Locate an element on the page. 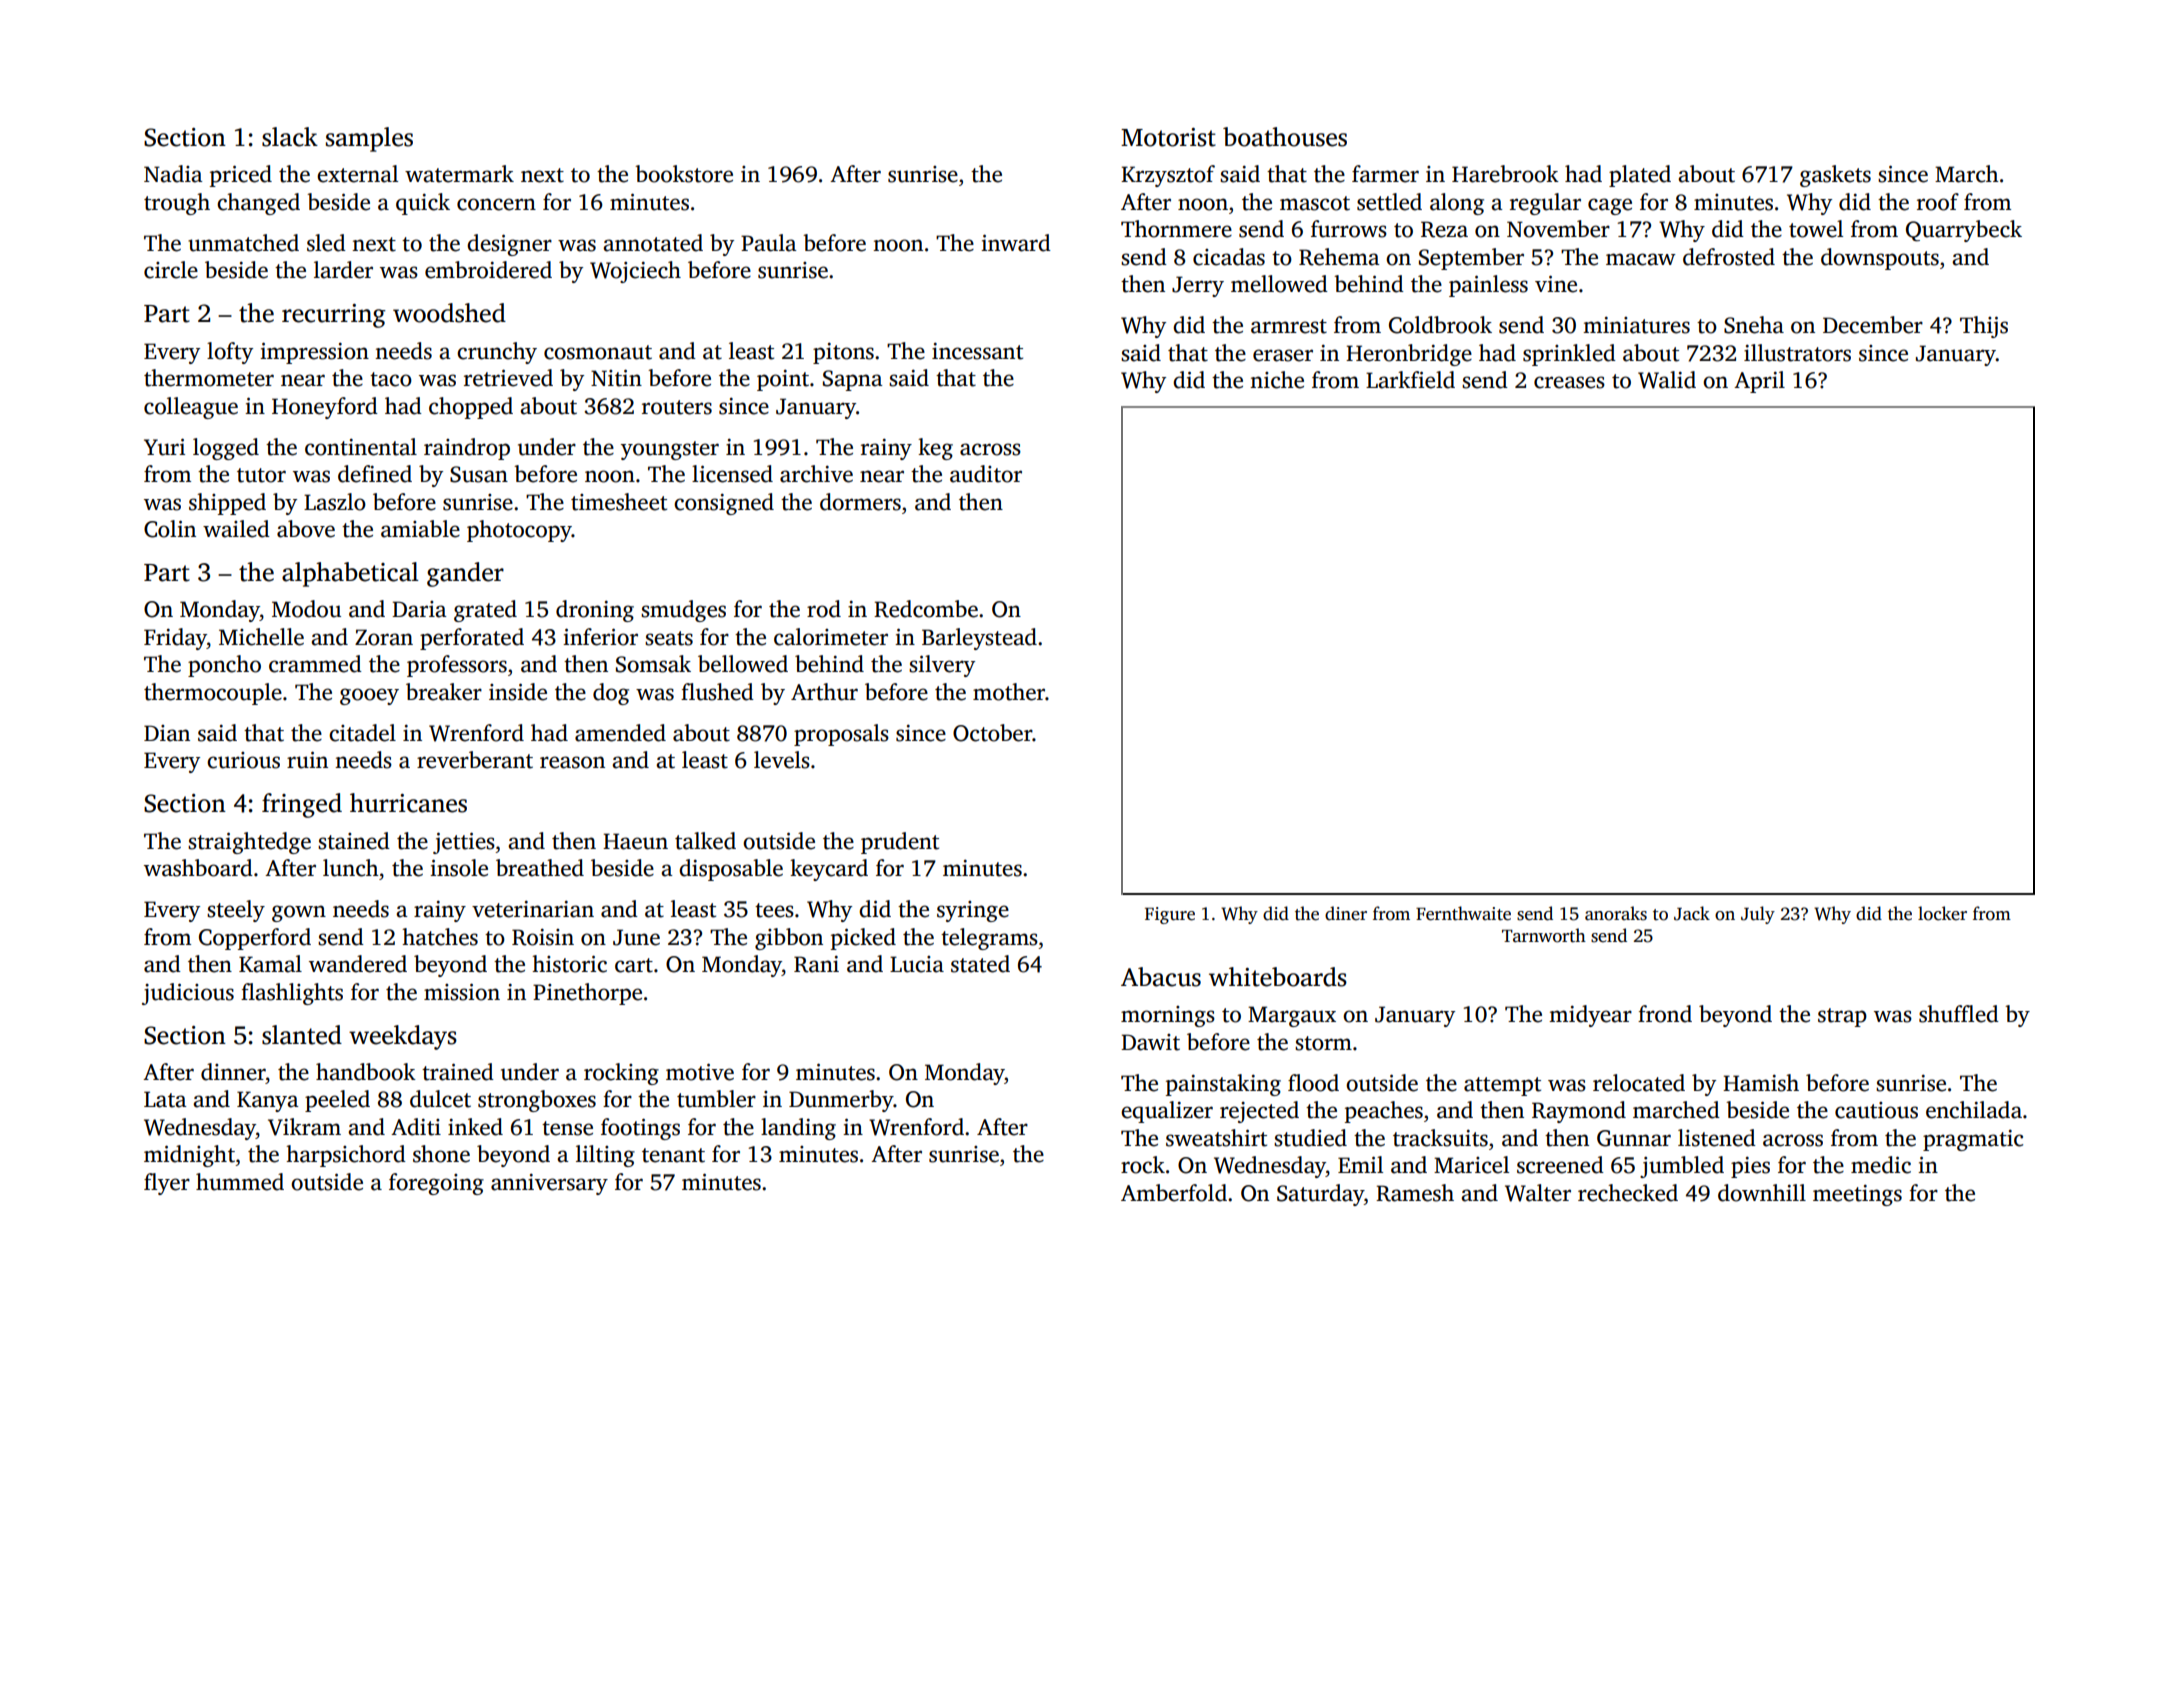 The image size is (2178, 1683). Kamal is located at coordinates (270, 964).
